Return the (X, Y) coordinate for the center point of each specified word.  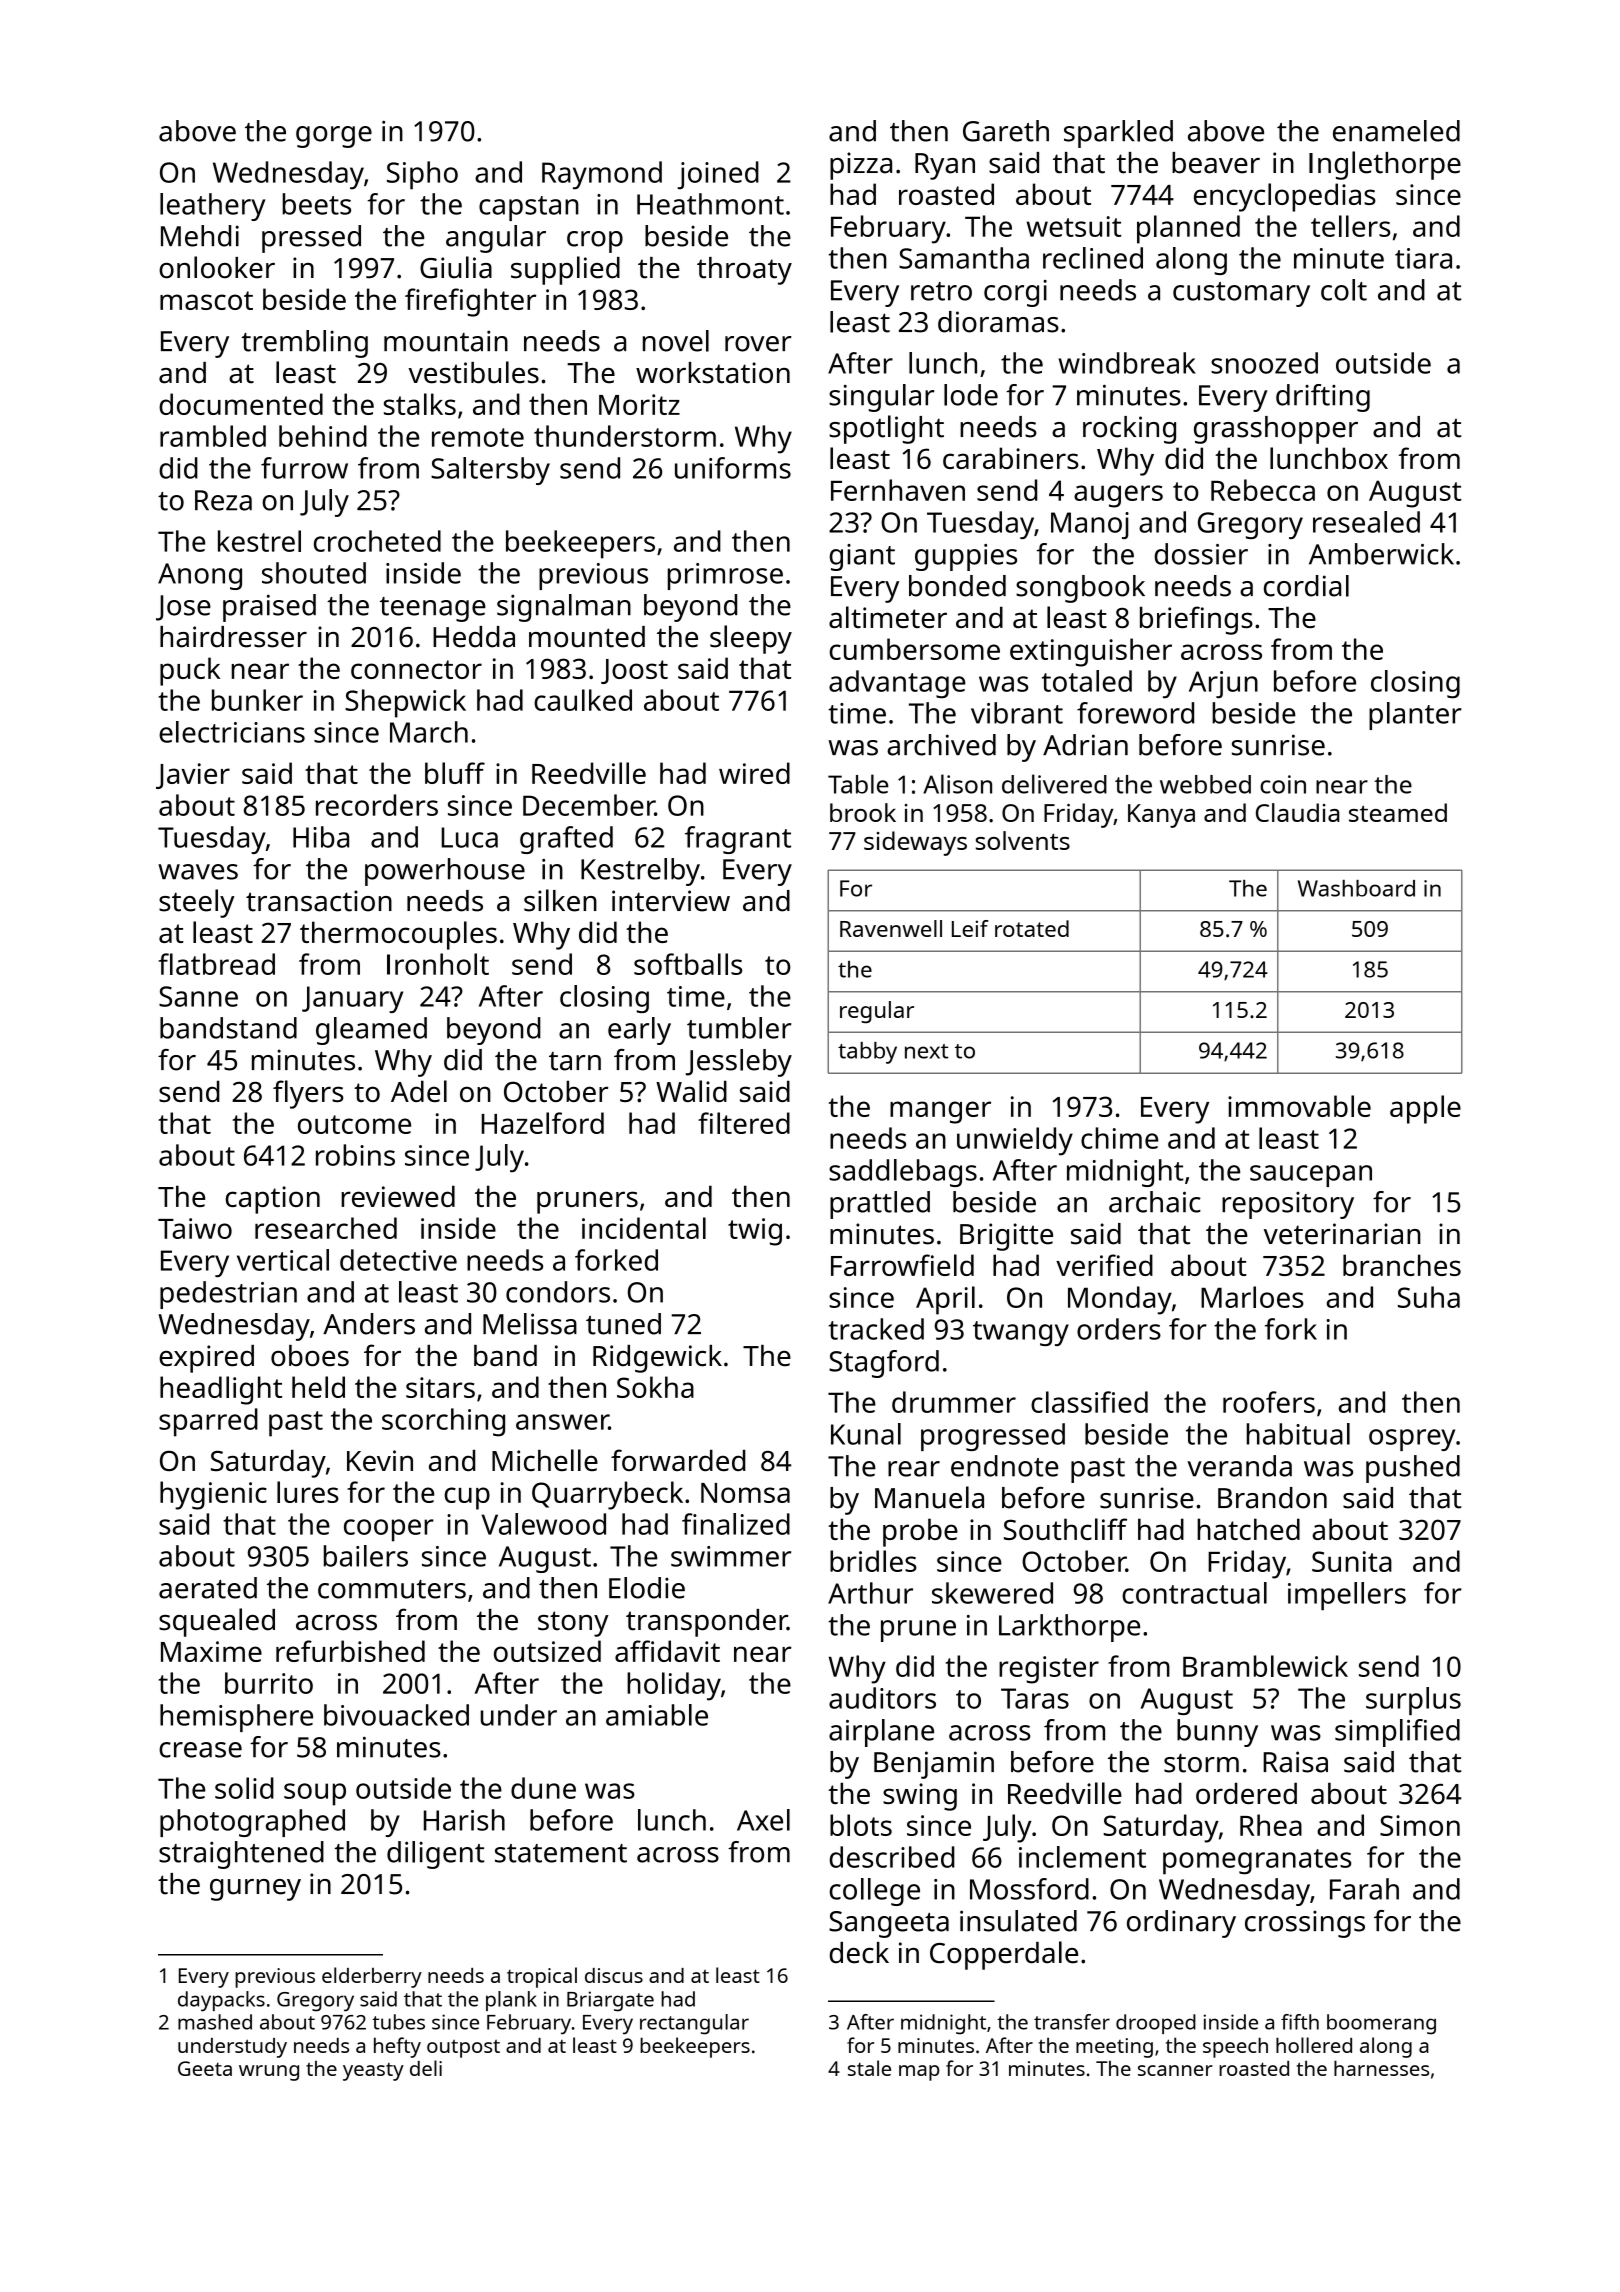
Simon (1420, 1825)
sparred (208, 1422)
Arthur (870, 1593)
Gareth (1006, 131)
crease (200, 1750)
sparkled (1118, 134)
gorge (334, 137)
